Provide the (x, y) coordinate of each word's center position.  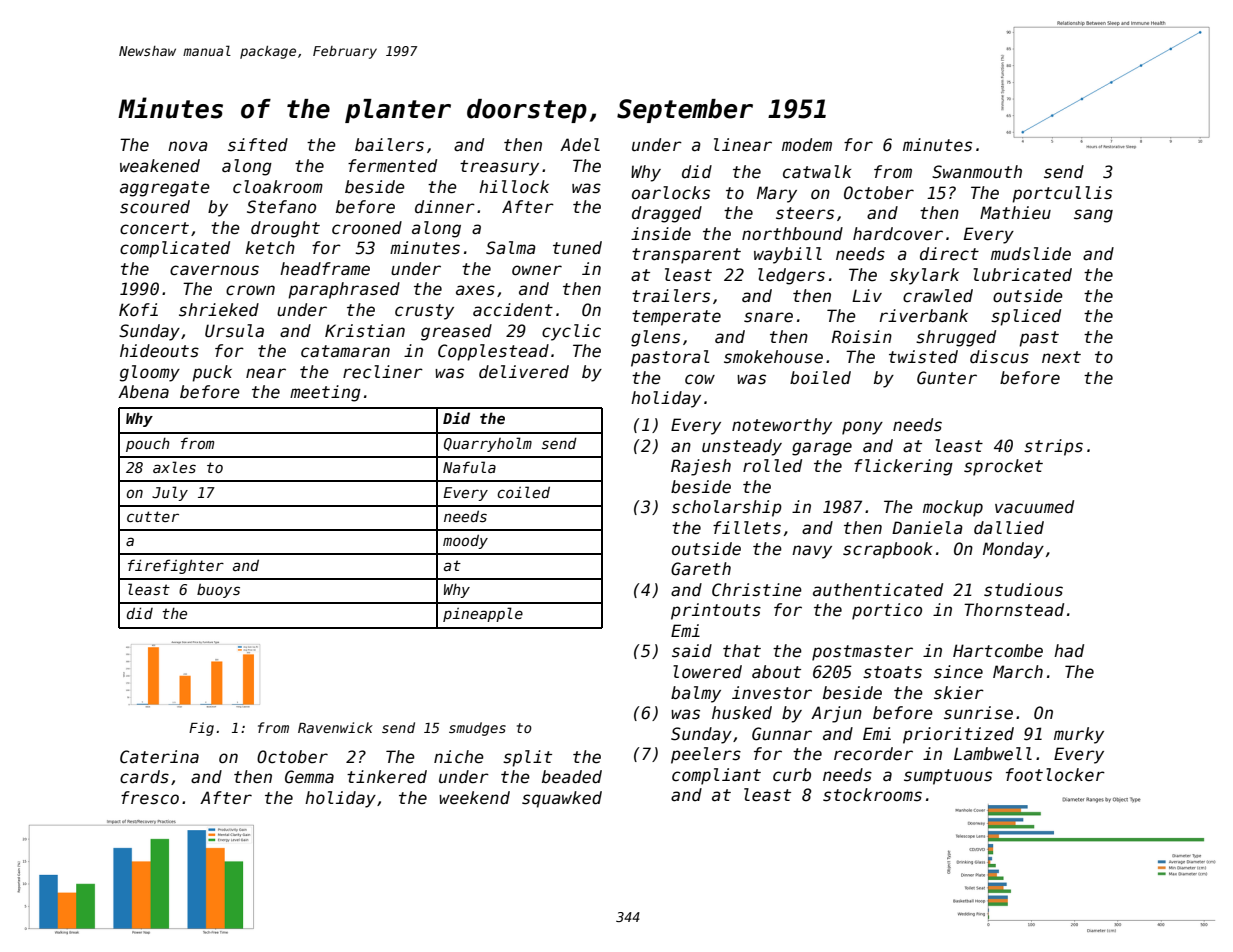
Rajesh (701, 467)
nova (188, 146)
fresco (150, 798)
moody (465, 541)
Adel (580, 145)
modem (807, 145)
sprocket (1003, 467)
